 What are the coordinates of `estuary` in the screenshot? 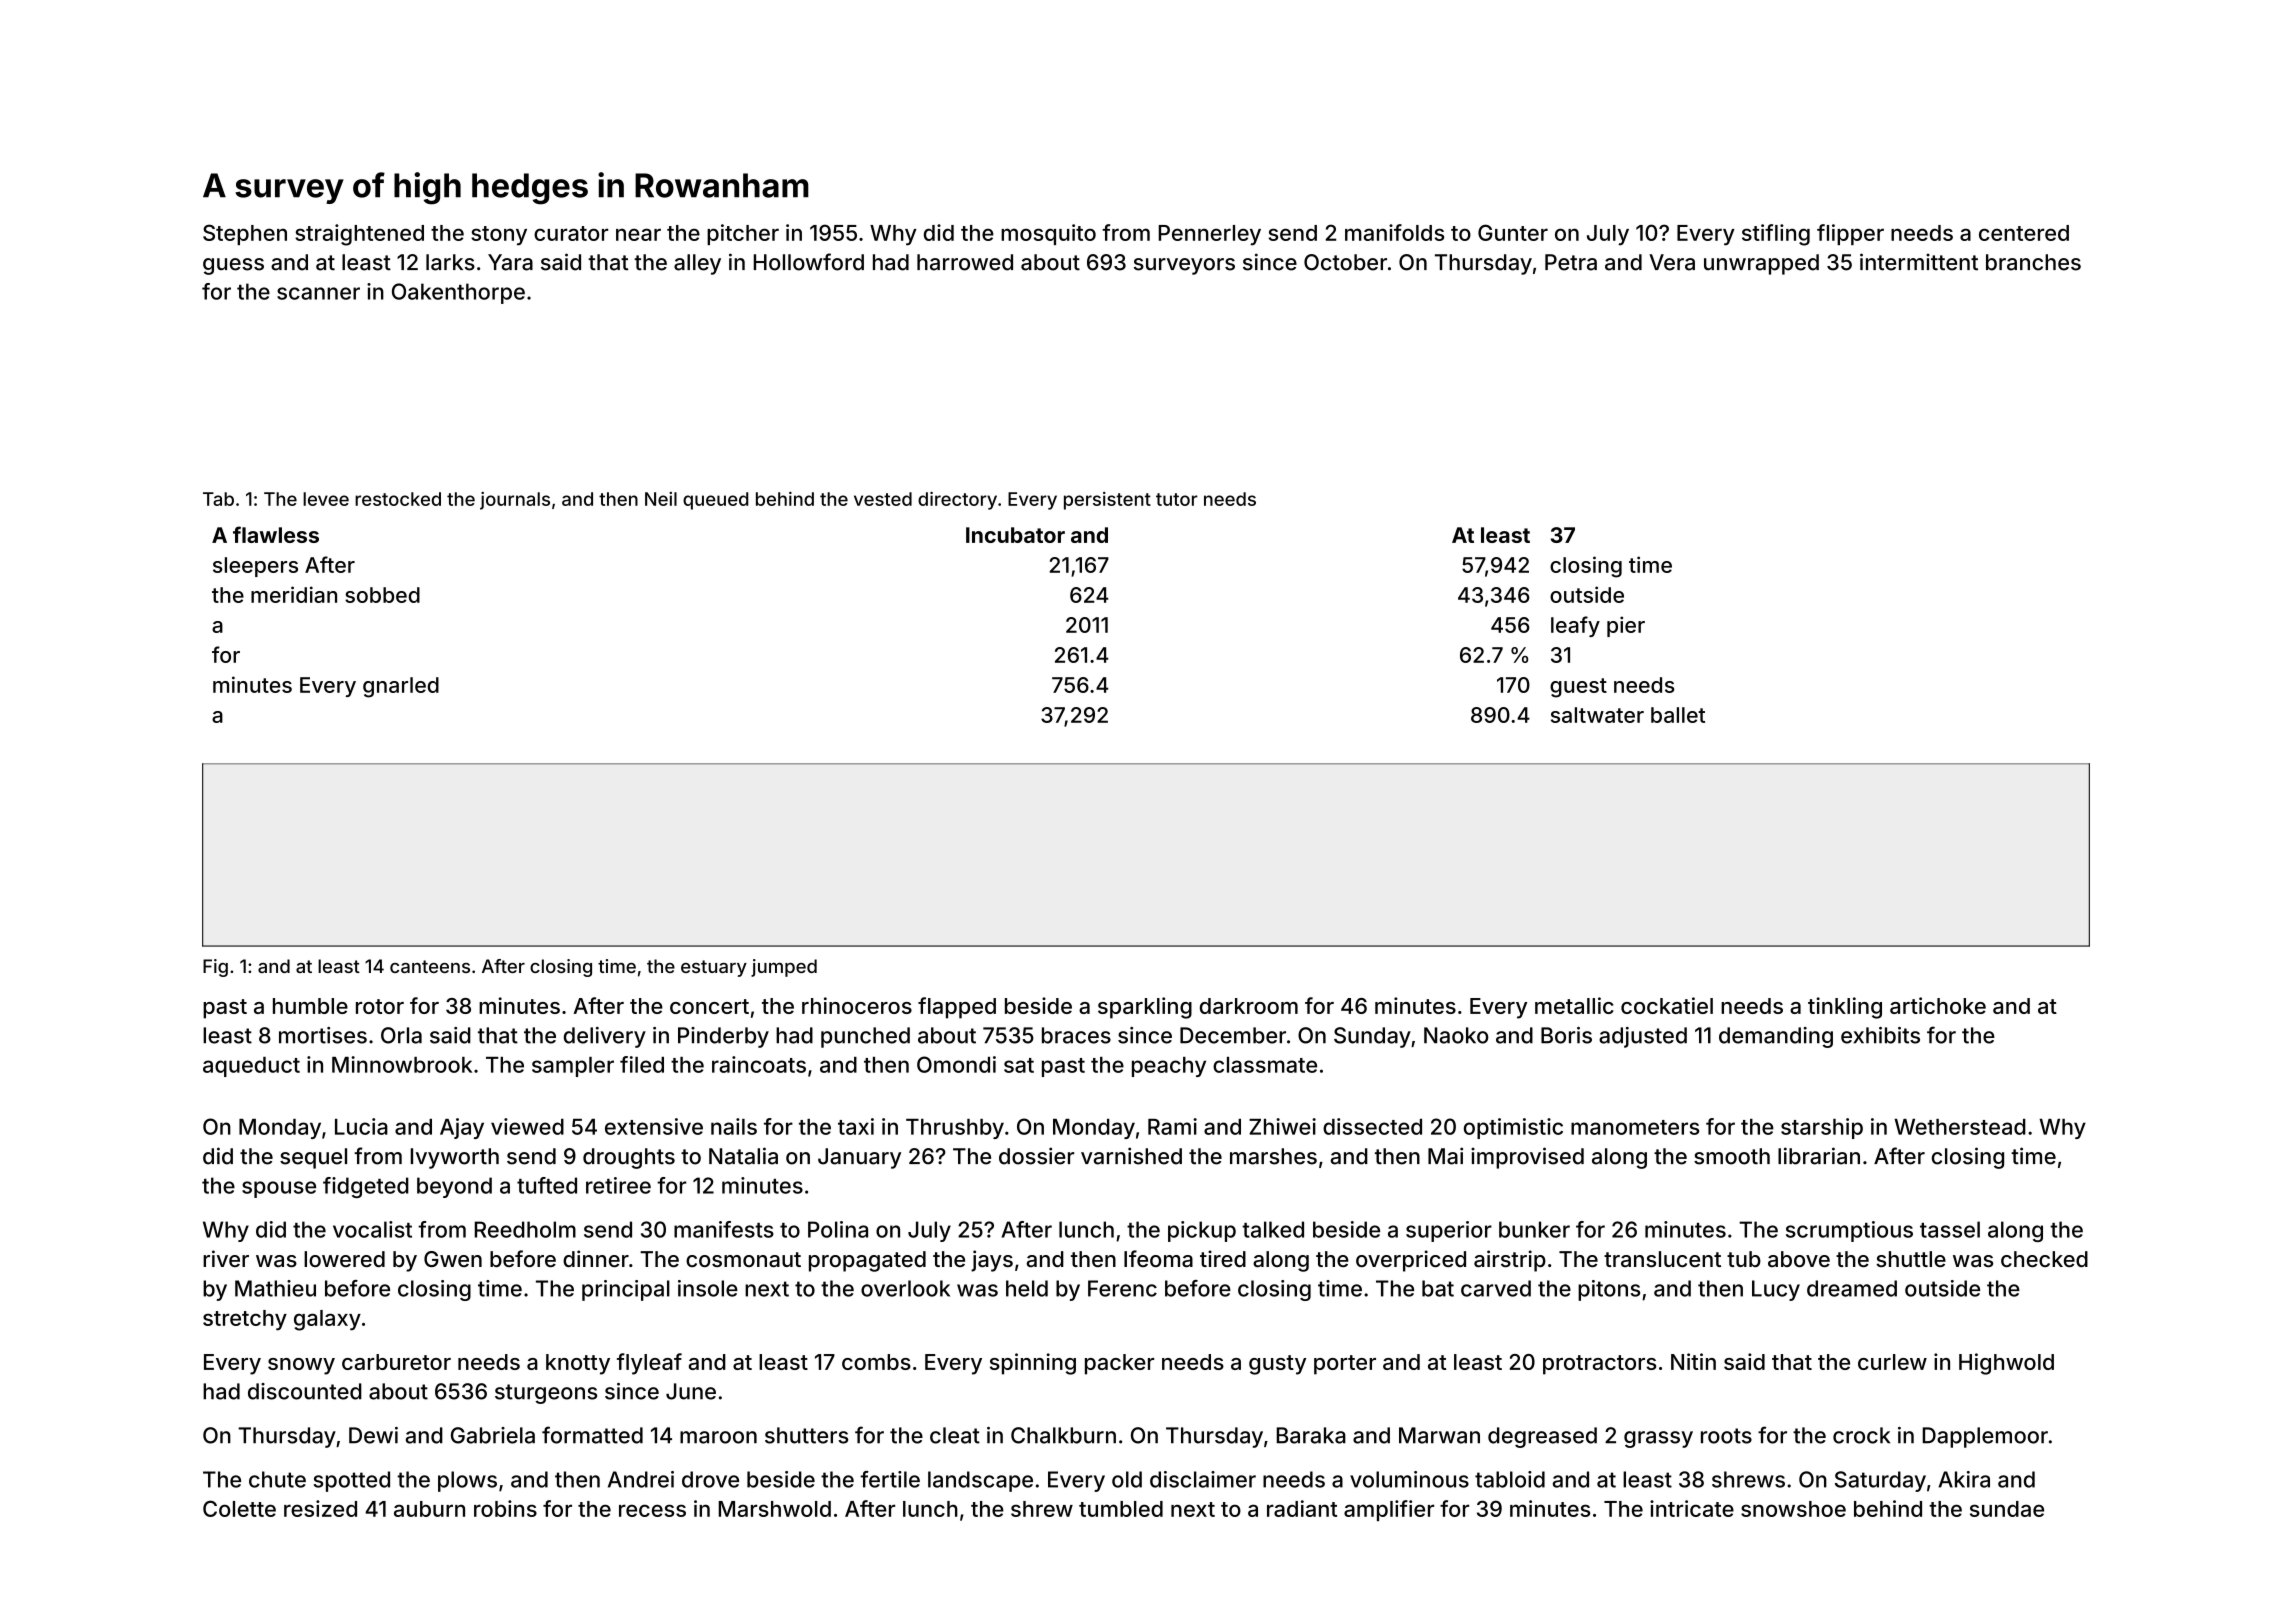 It's located at (714, 968).
